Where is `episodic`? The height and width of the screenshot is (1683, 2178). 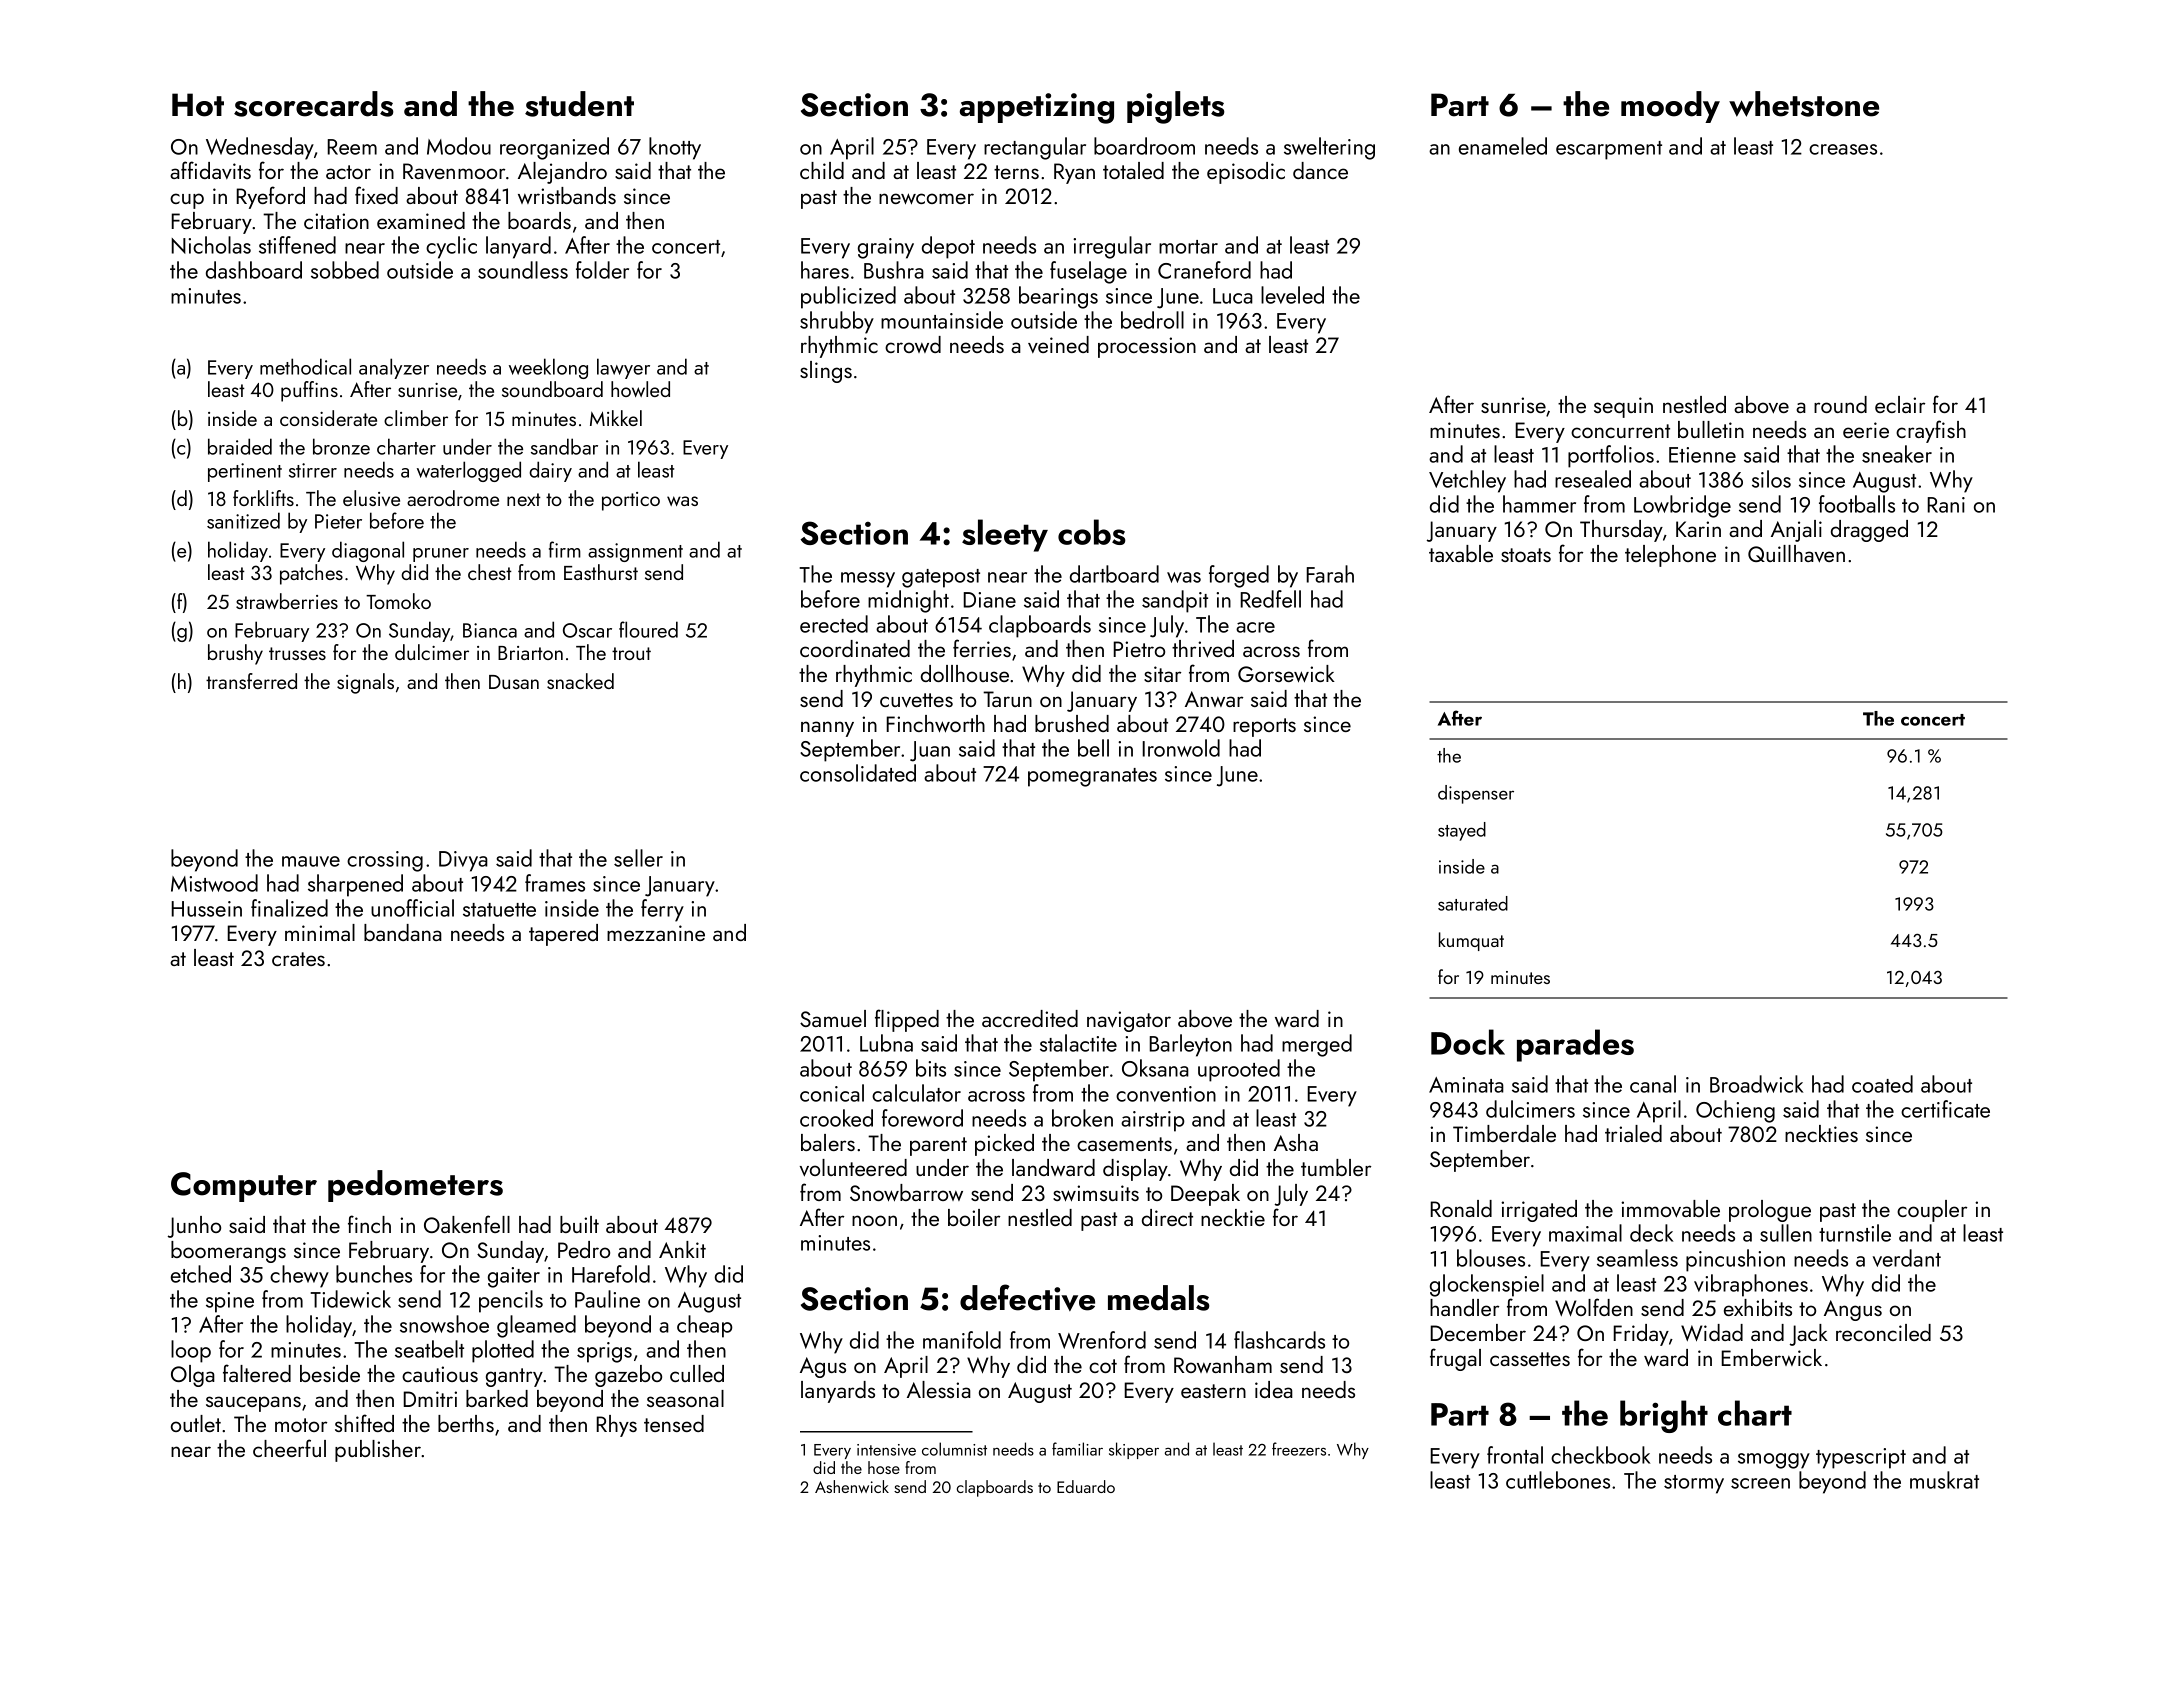 episodic is located at coordinates (1246, 173).
